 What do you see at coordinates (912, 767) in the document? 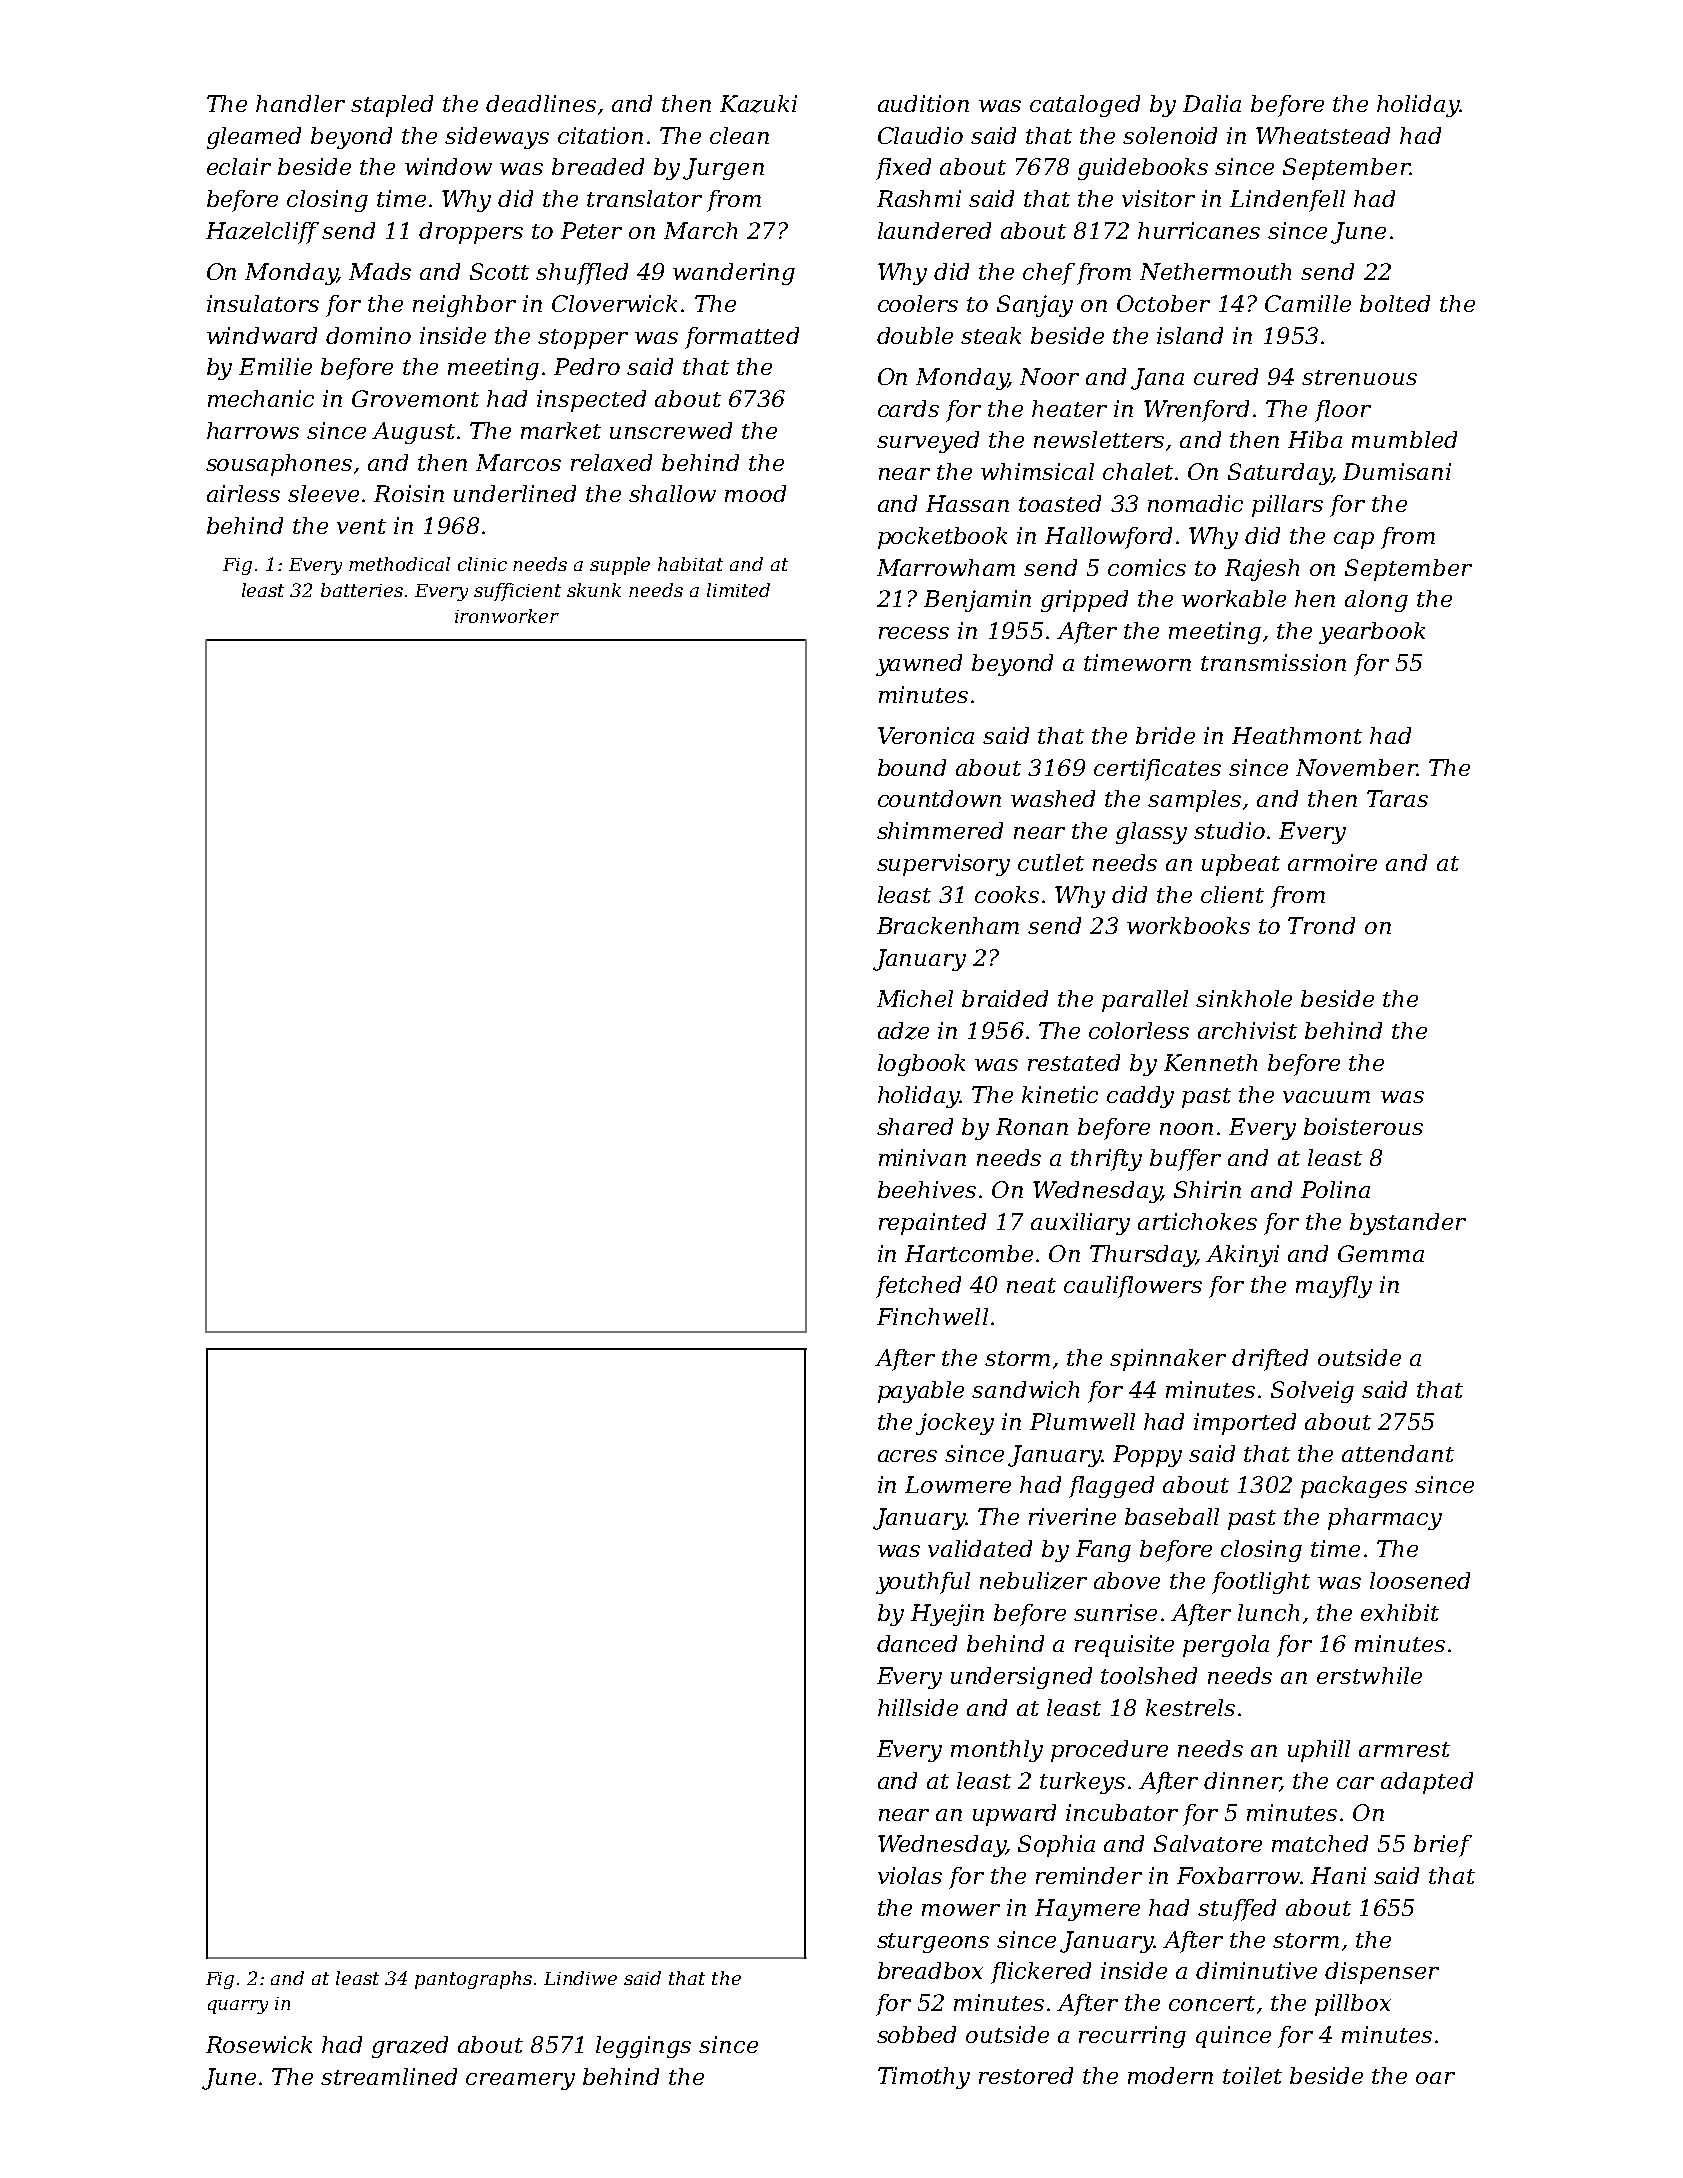
I see `bound` at bounding box center [912, 767].
